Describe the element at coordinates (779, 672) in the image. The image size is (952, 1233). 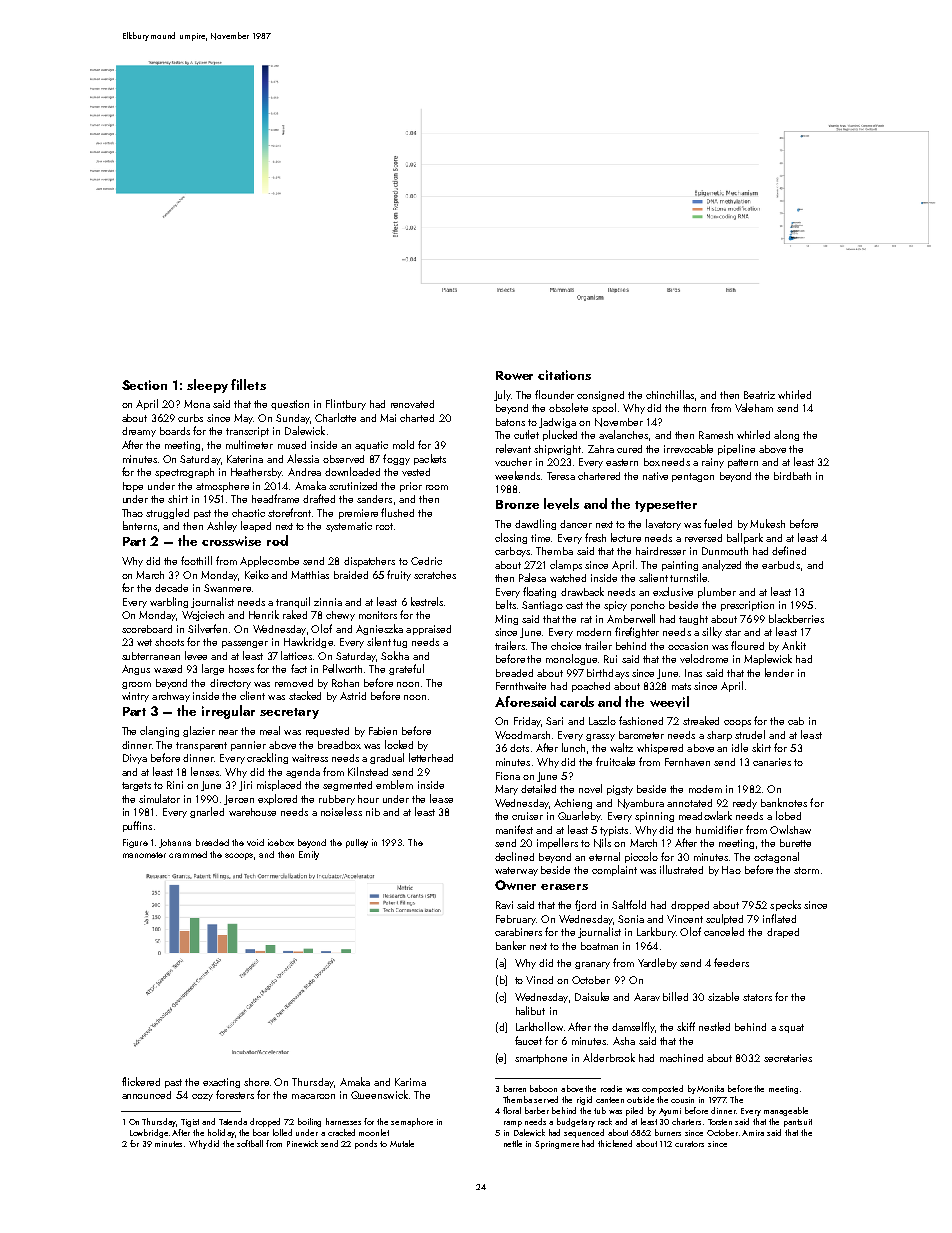
I see `lender` at that location.
